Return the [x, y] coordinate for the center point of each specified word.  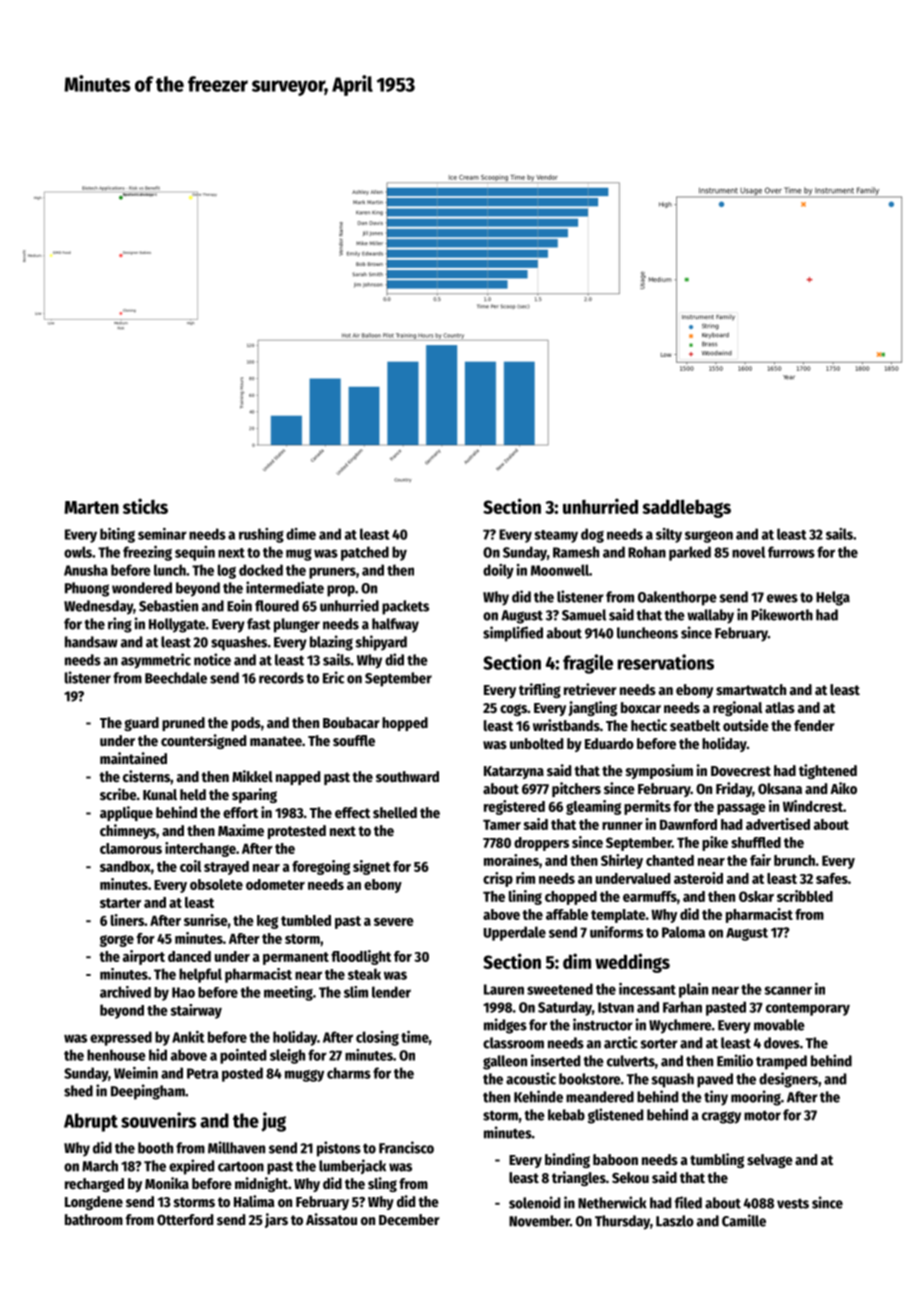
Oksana [780, 788]
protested [297, 832]
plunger [297, 625]
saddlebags [686, 508]
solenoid [534, 1202]
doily [498, 571]
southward [407, 776]
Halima [254, 1201]
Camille [744, 1220]
